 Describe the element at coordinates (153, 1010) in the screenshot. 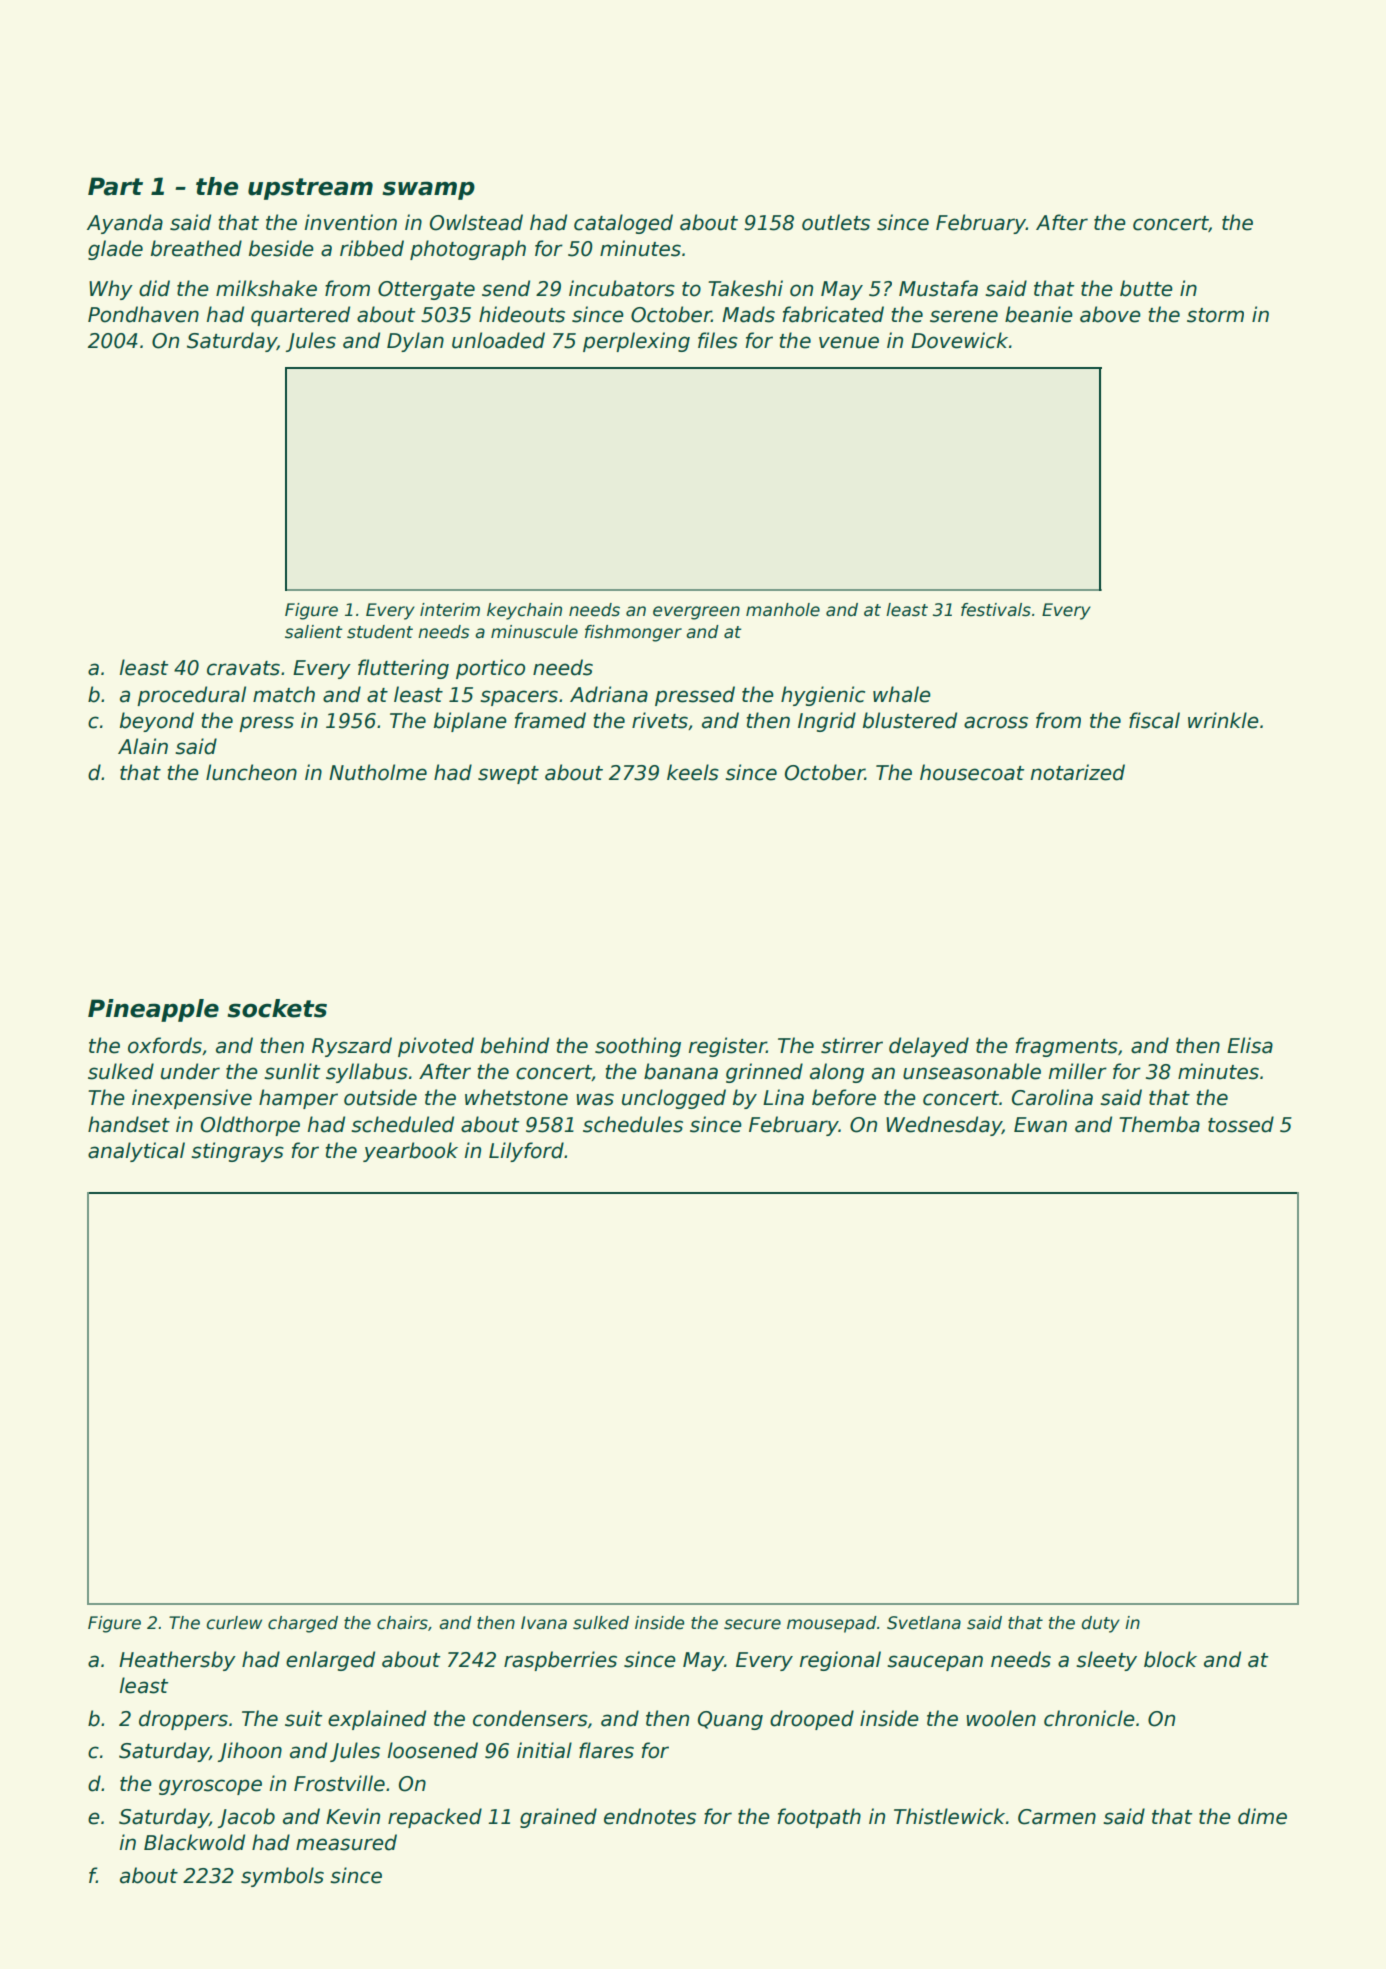

I see `Pineapple` at that location.
